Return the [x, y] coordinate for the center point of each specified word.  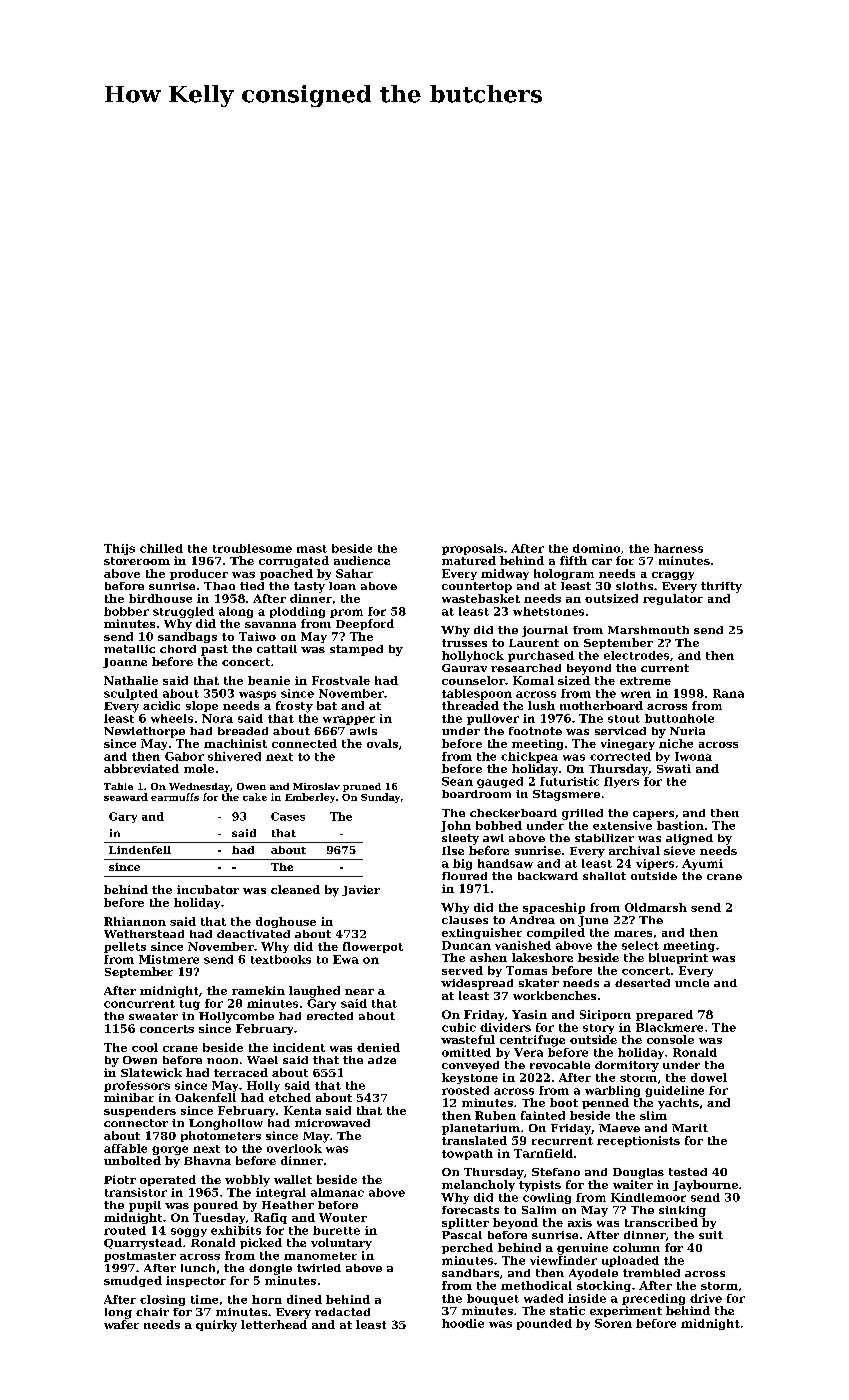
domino [596, 548]
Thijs [119, 549]
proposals [472, 549]
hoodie [463, 1323]
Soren [613, 1323]
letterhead [274, 1324]
